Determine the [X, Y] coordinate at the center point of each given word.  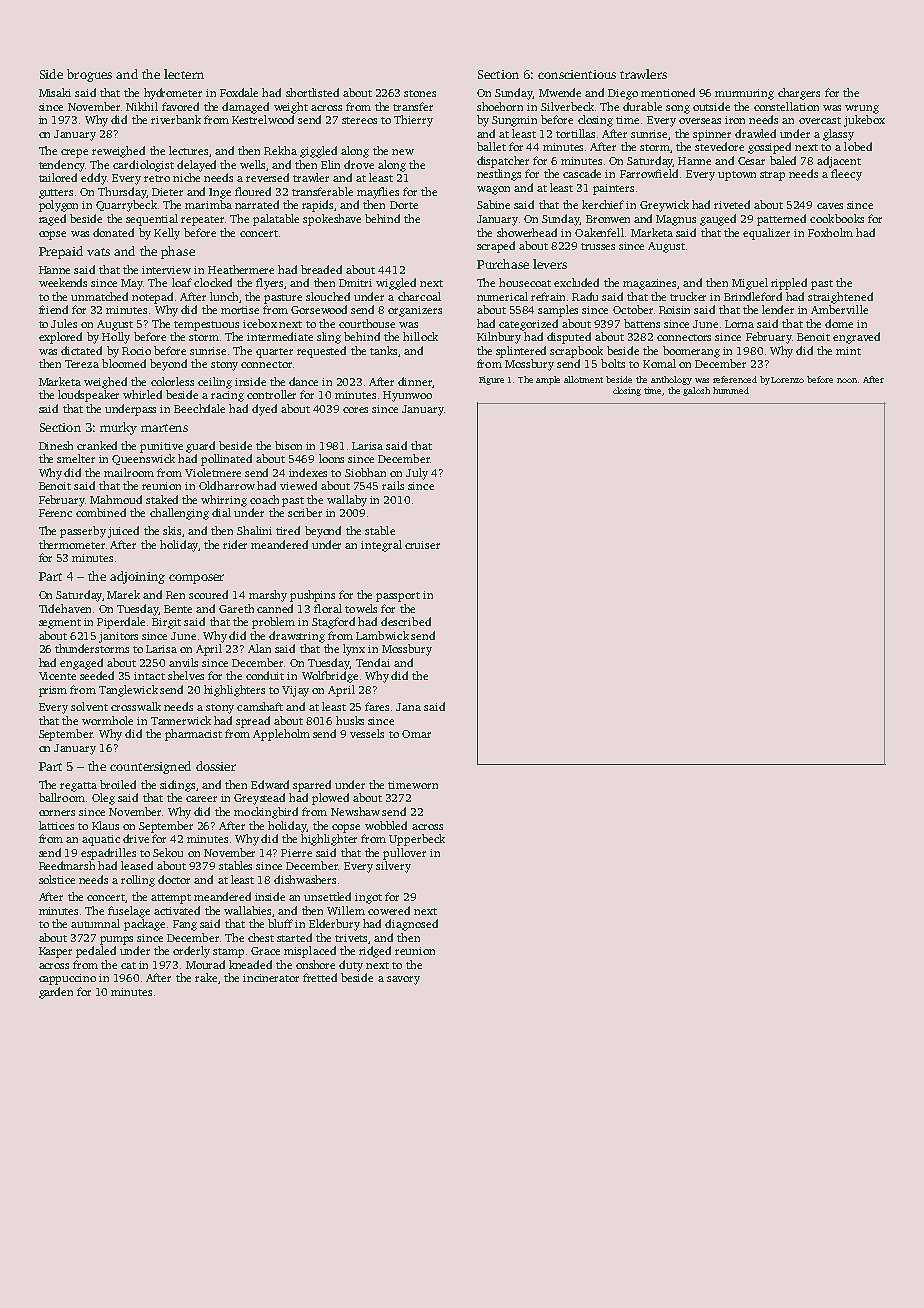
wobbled [386, 825]
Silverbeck [567, 106]
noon [847, 380]
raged [52, 220]
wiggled [396, 284]
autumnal [95, 923]
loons [331, 458]
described [406, 621]
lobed [858, 146]
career [201, 799]
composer [196, 579]
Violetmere [213, 472]
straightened [840, 298]
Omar [416, 734]
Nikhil [142, 106]
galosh [696, 391]
